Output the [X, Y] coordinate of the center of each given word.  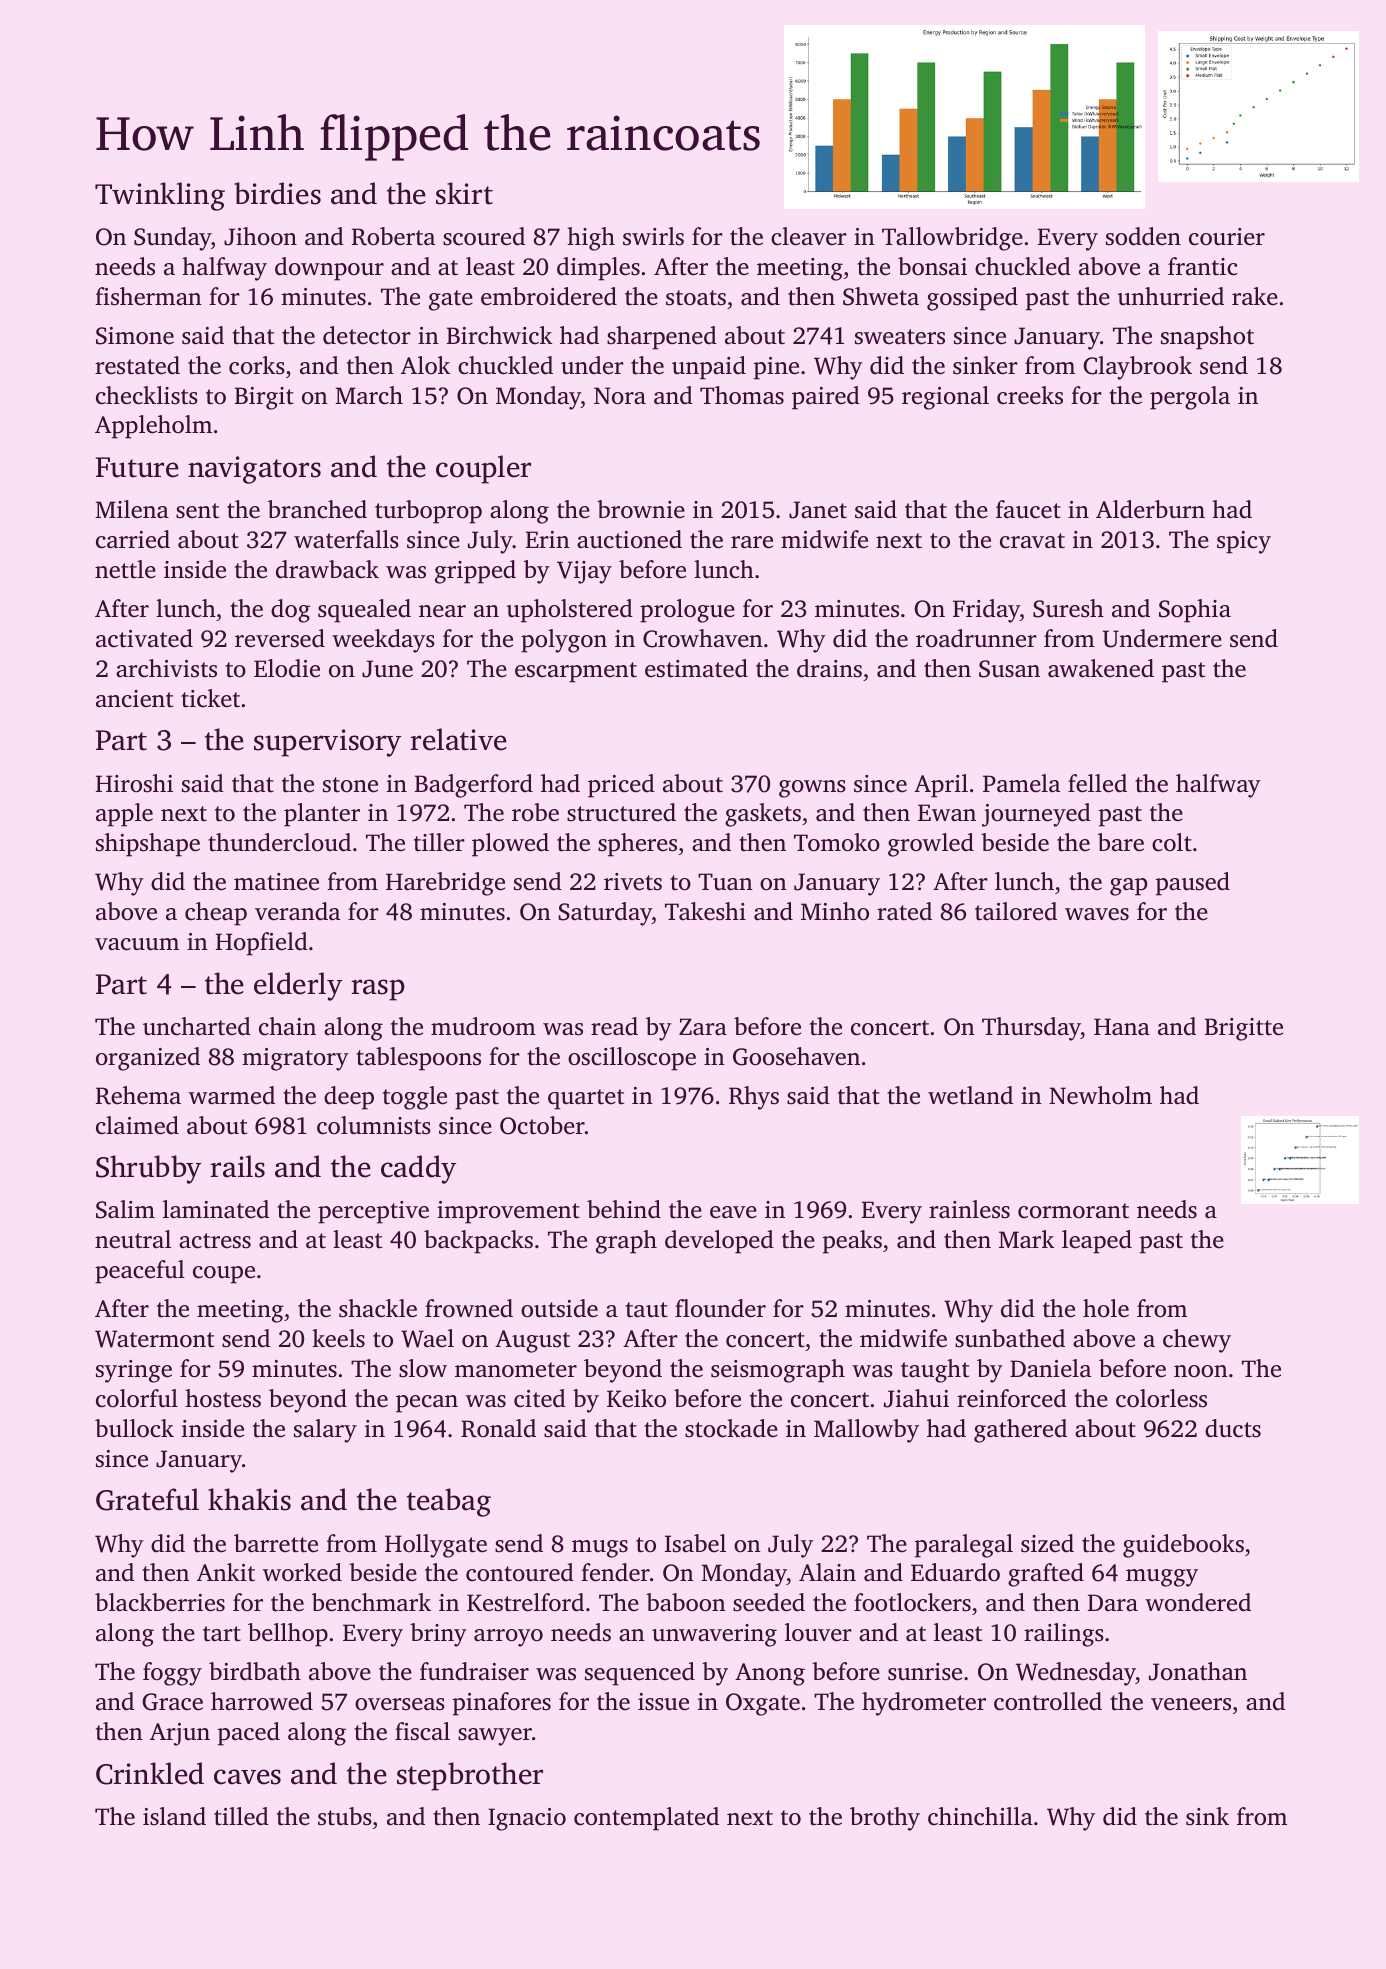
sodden [1143, 236]
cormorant [1073, 1211]
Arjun [180, 1734]
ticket [210, 698]
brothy [885, 1819]
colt [1172, 842]
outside [559, 1308]
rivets [633, 882]
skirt [464, 193]
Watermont [154, 1339]
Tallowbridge [952, 239]
